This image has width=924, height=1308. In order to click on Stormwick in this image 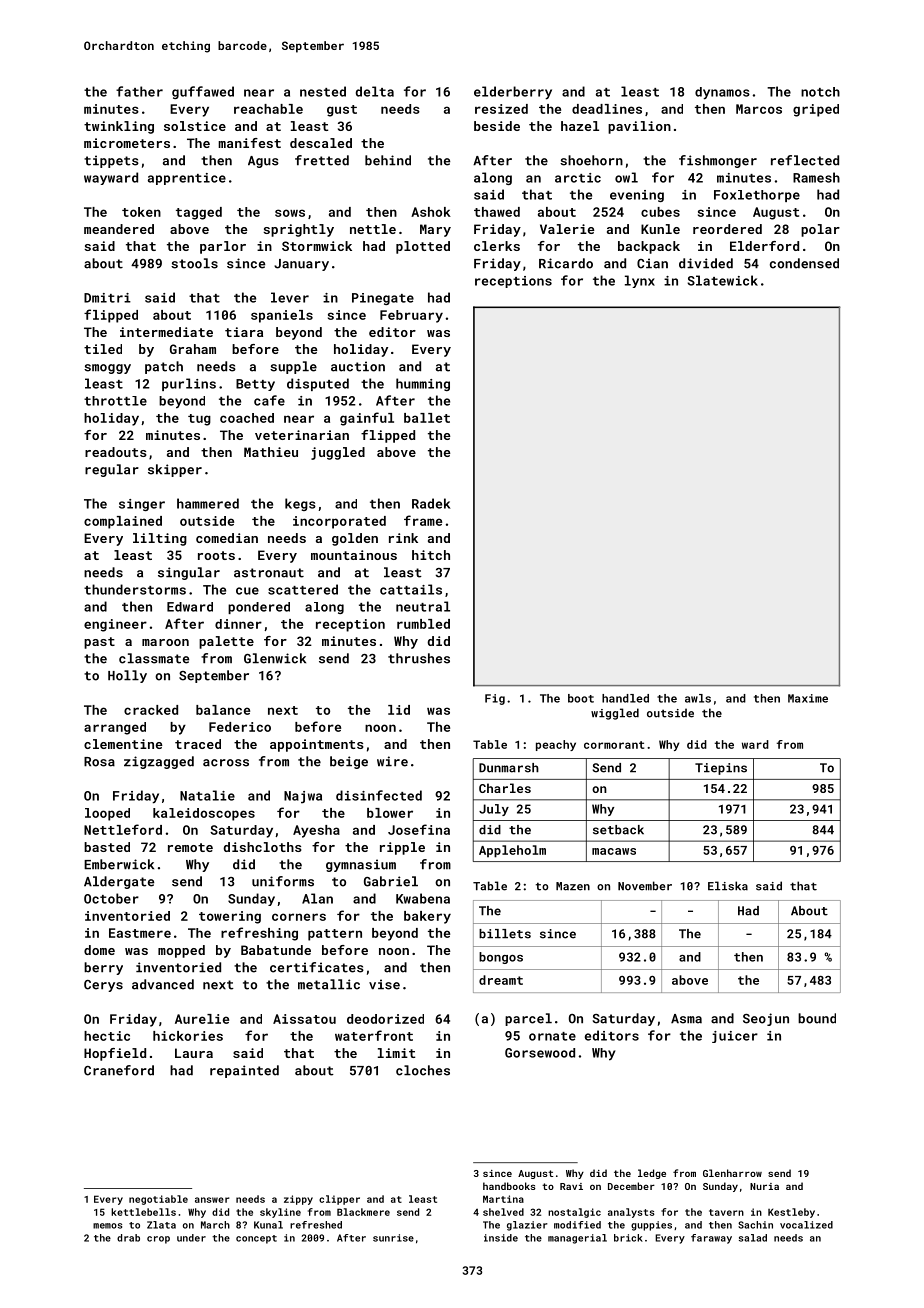, I will do `click(317, 246)`.
